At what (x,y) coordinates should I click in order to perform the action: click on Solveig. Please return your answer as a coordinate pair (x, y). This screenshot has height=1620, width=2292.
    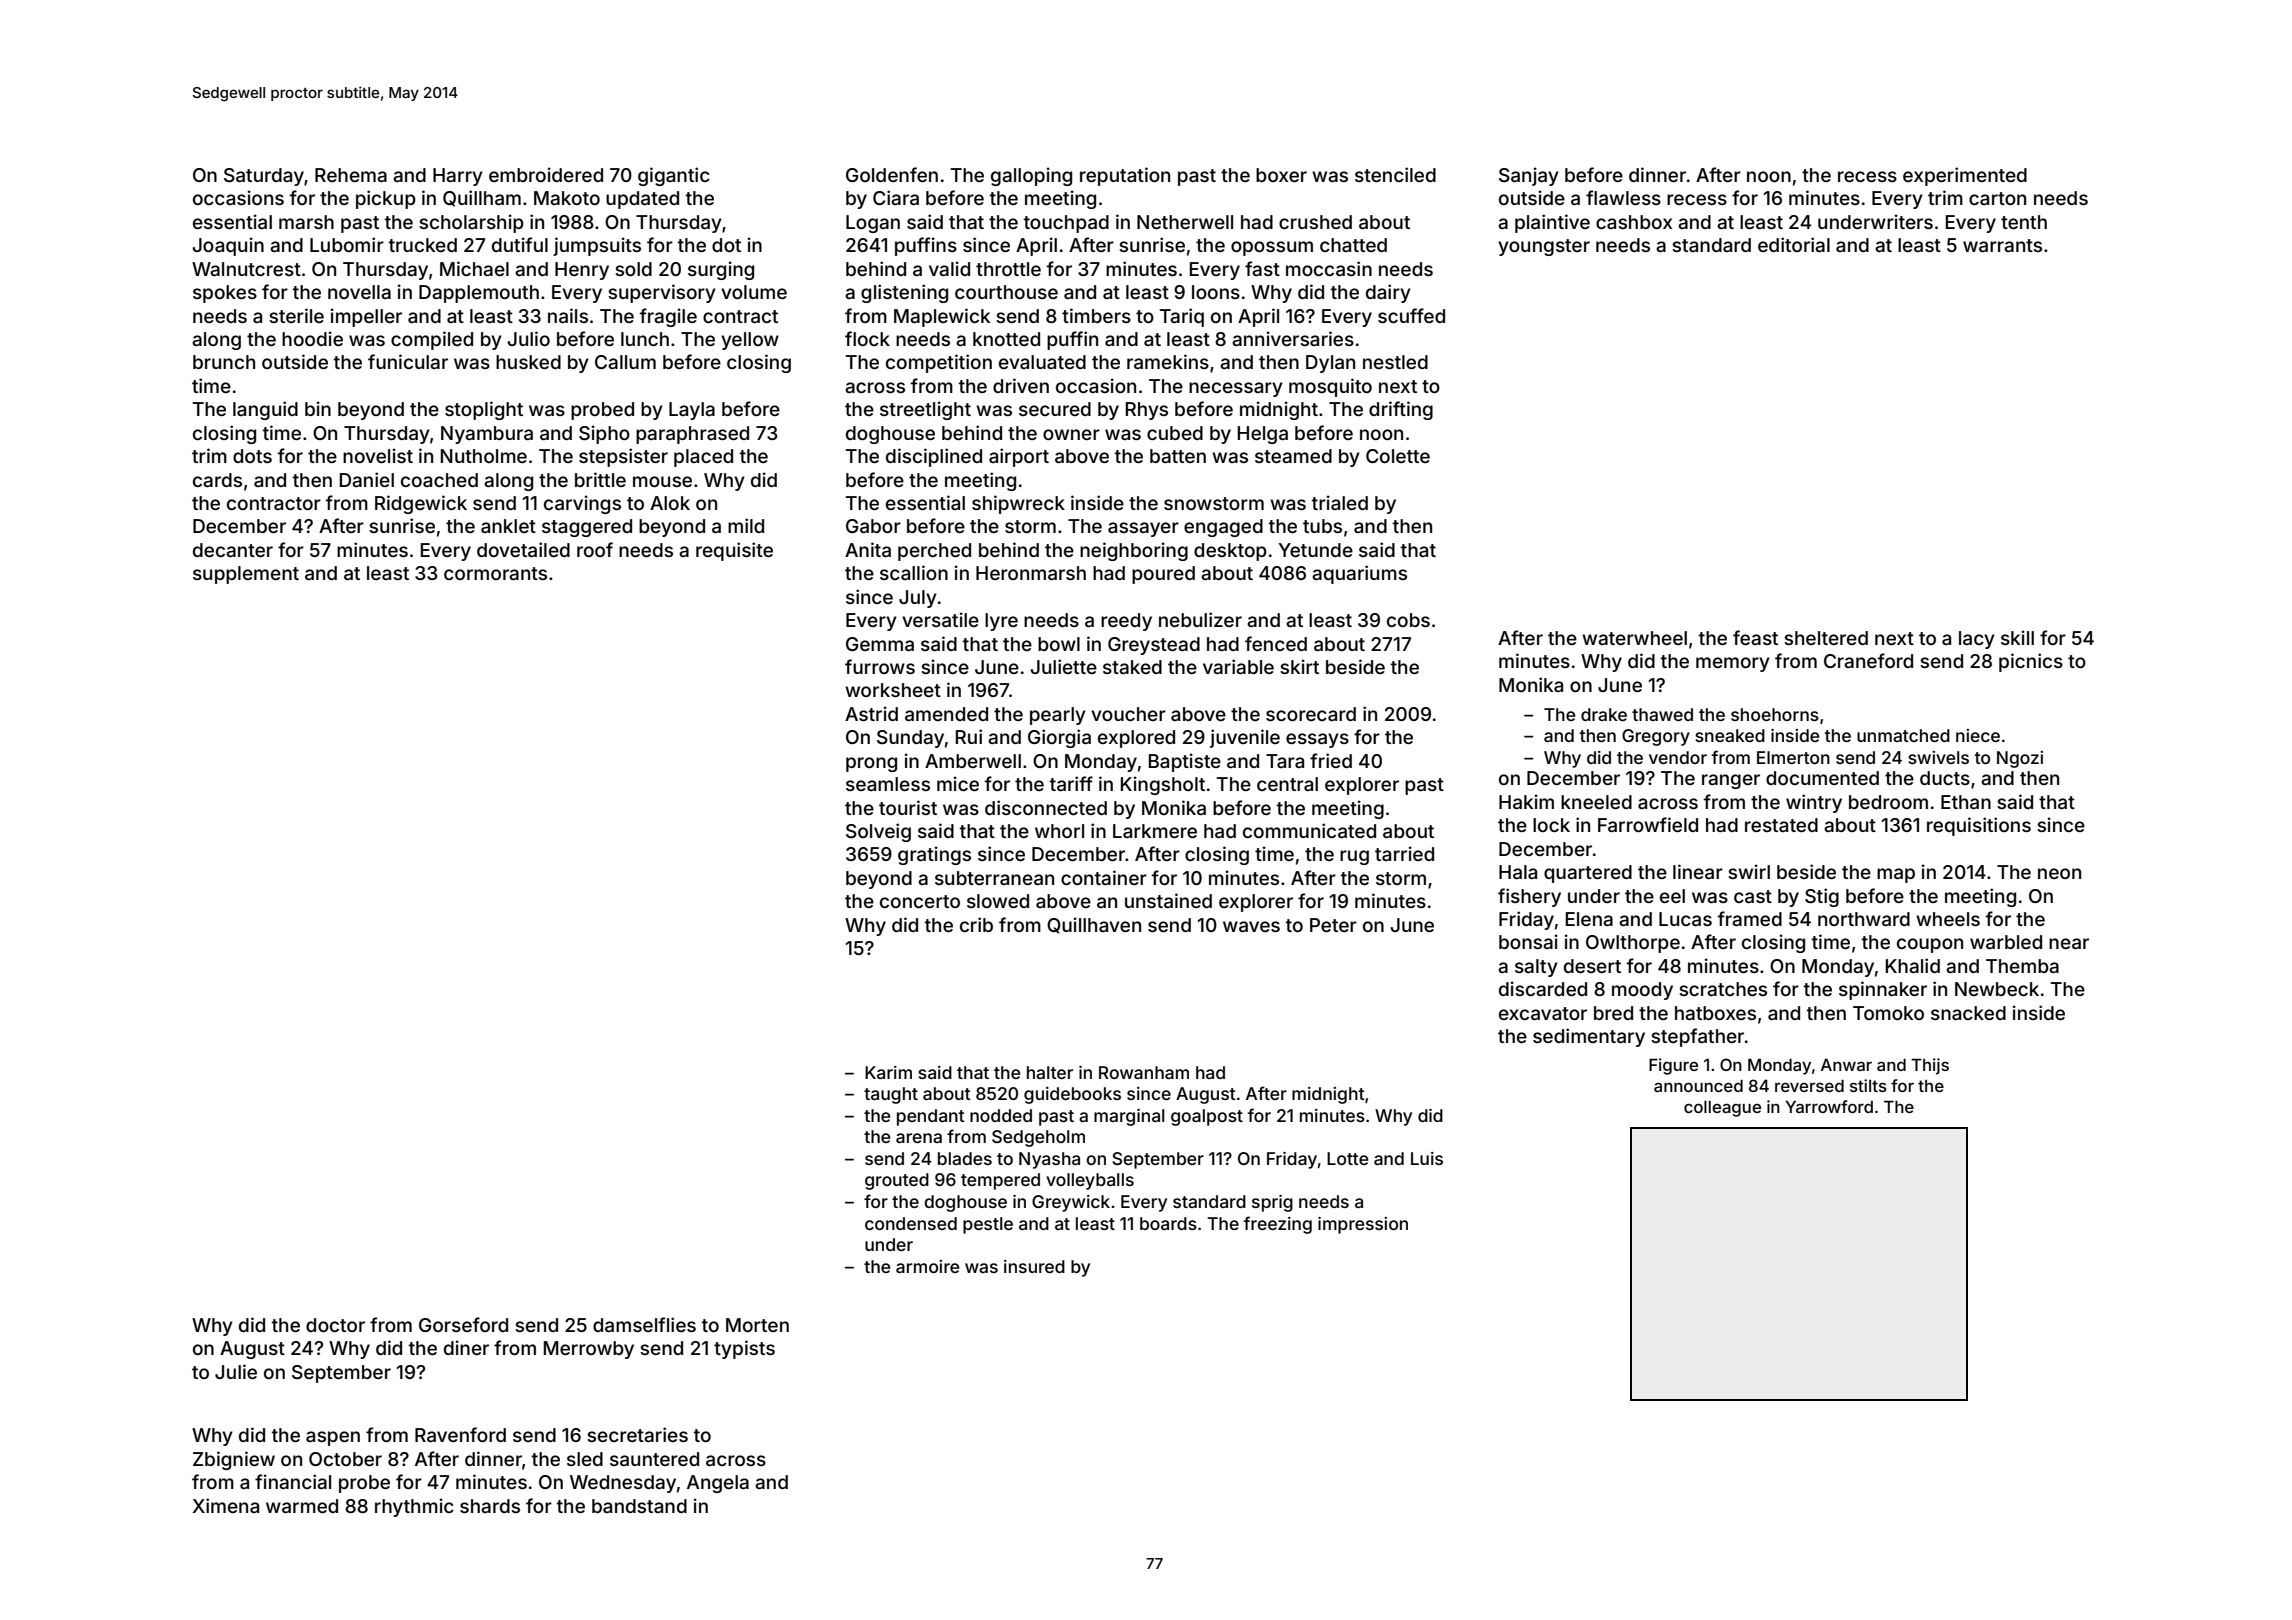
    Looking at the image, I should click on (878, 832).
